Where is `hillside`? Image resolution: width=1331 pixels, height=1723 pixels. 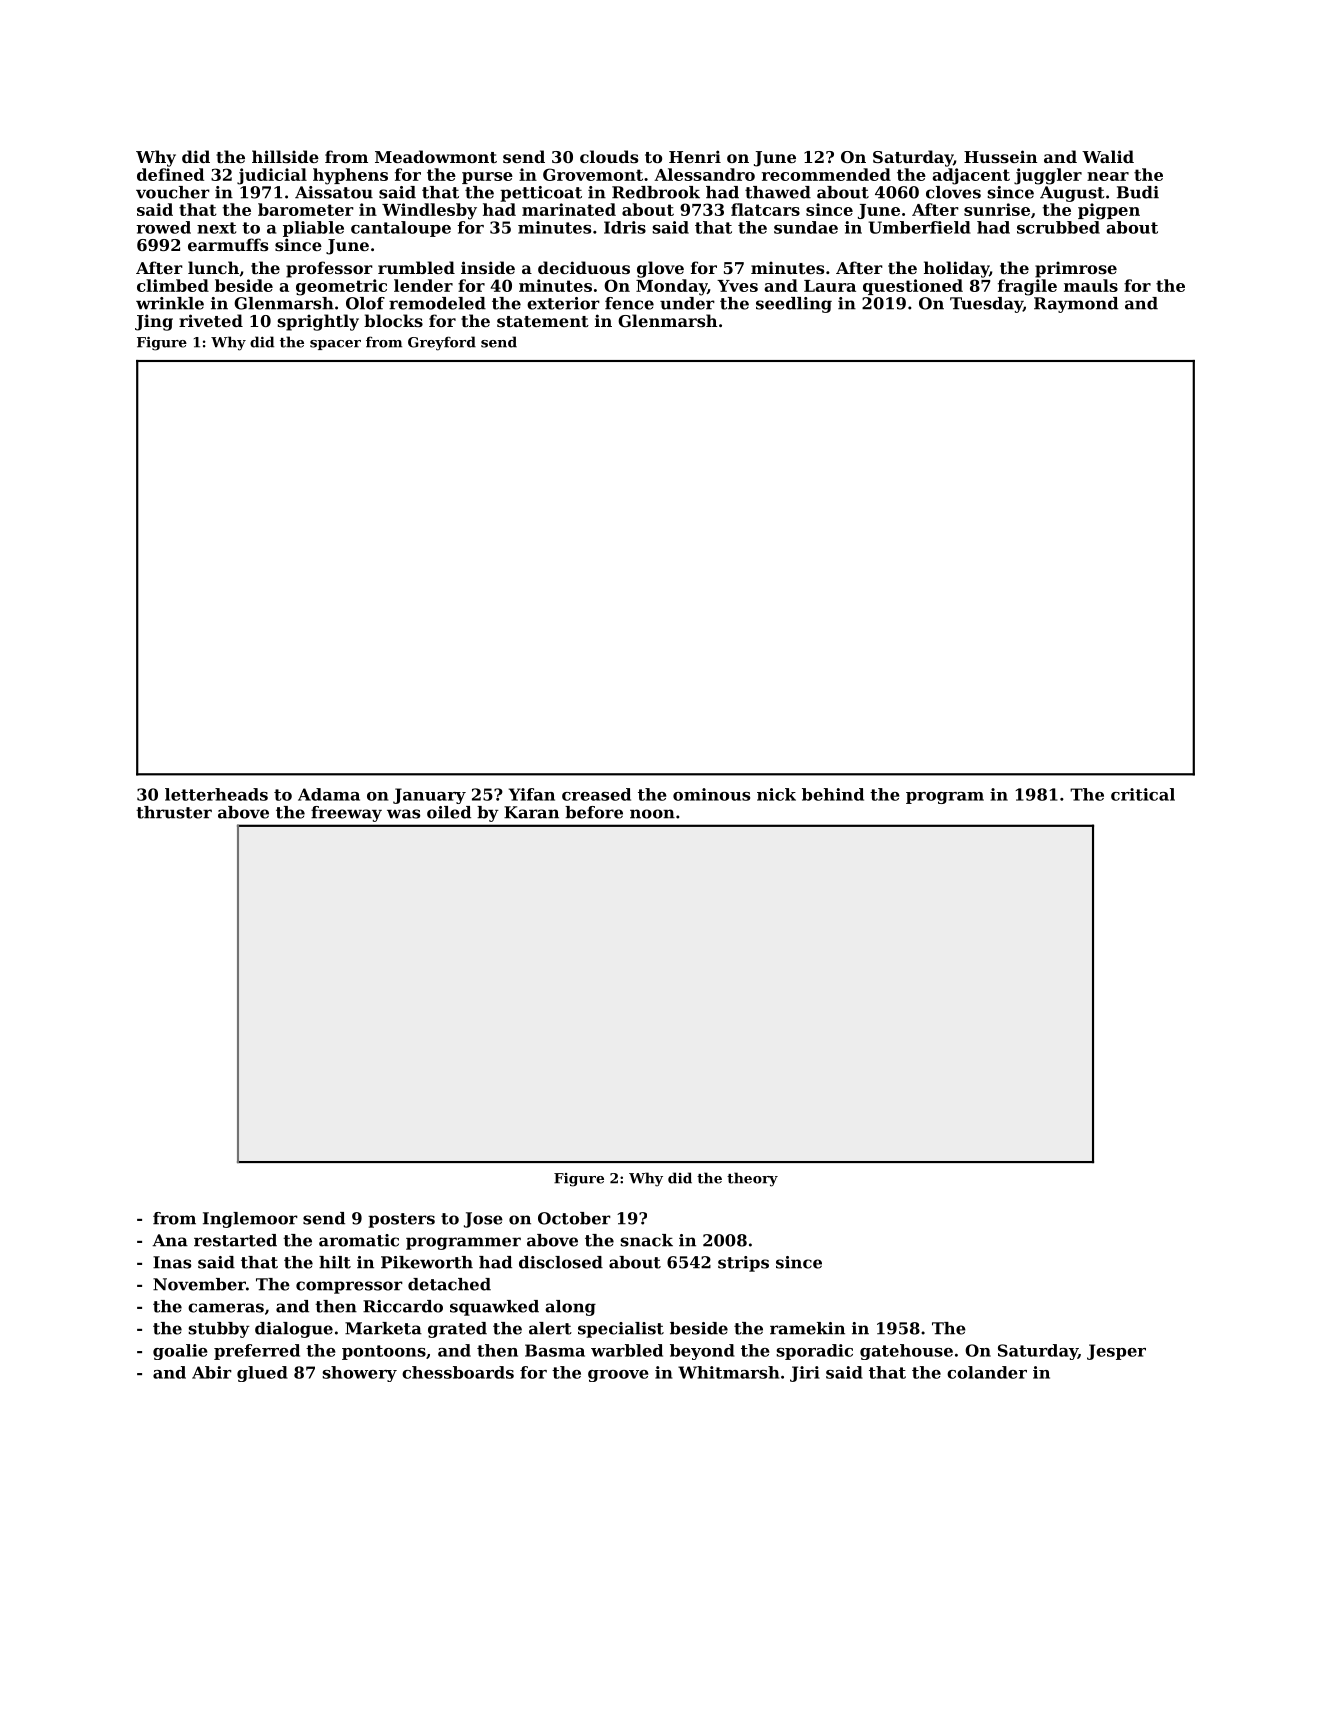 hillside is located at coordinates (285, 156).
